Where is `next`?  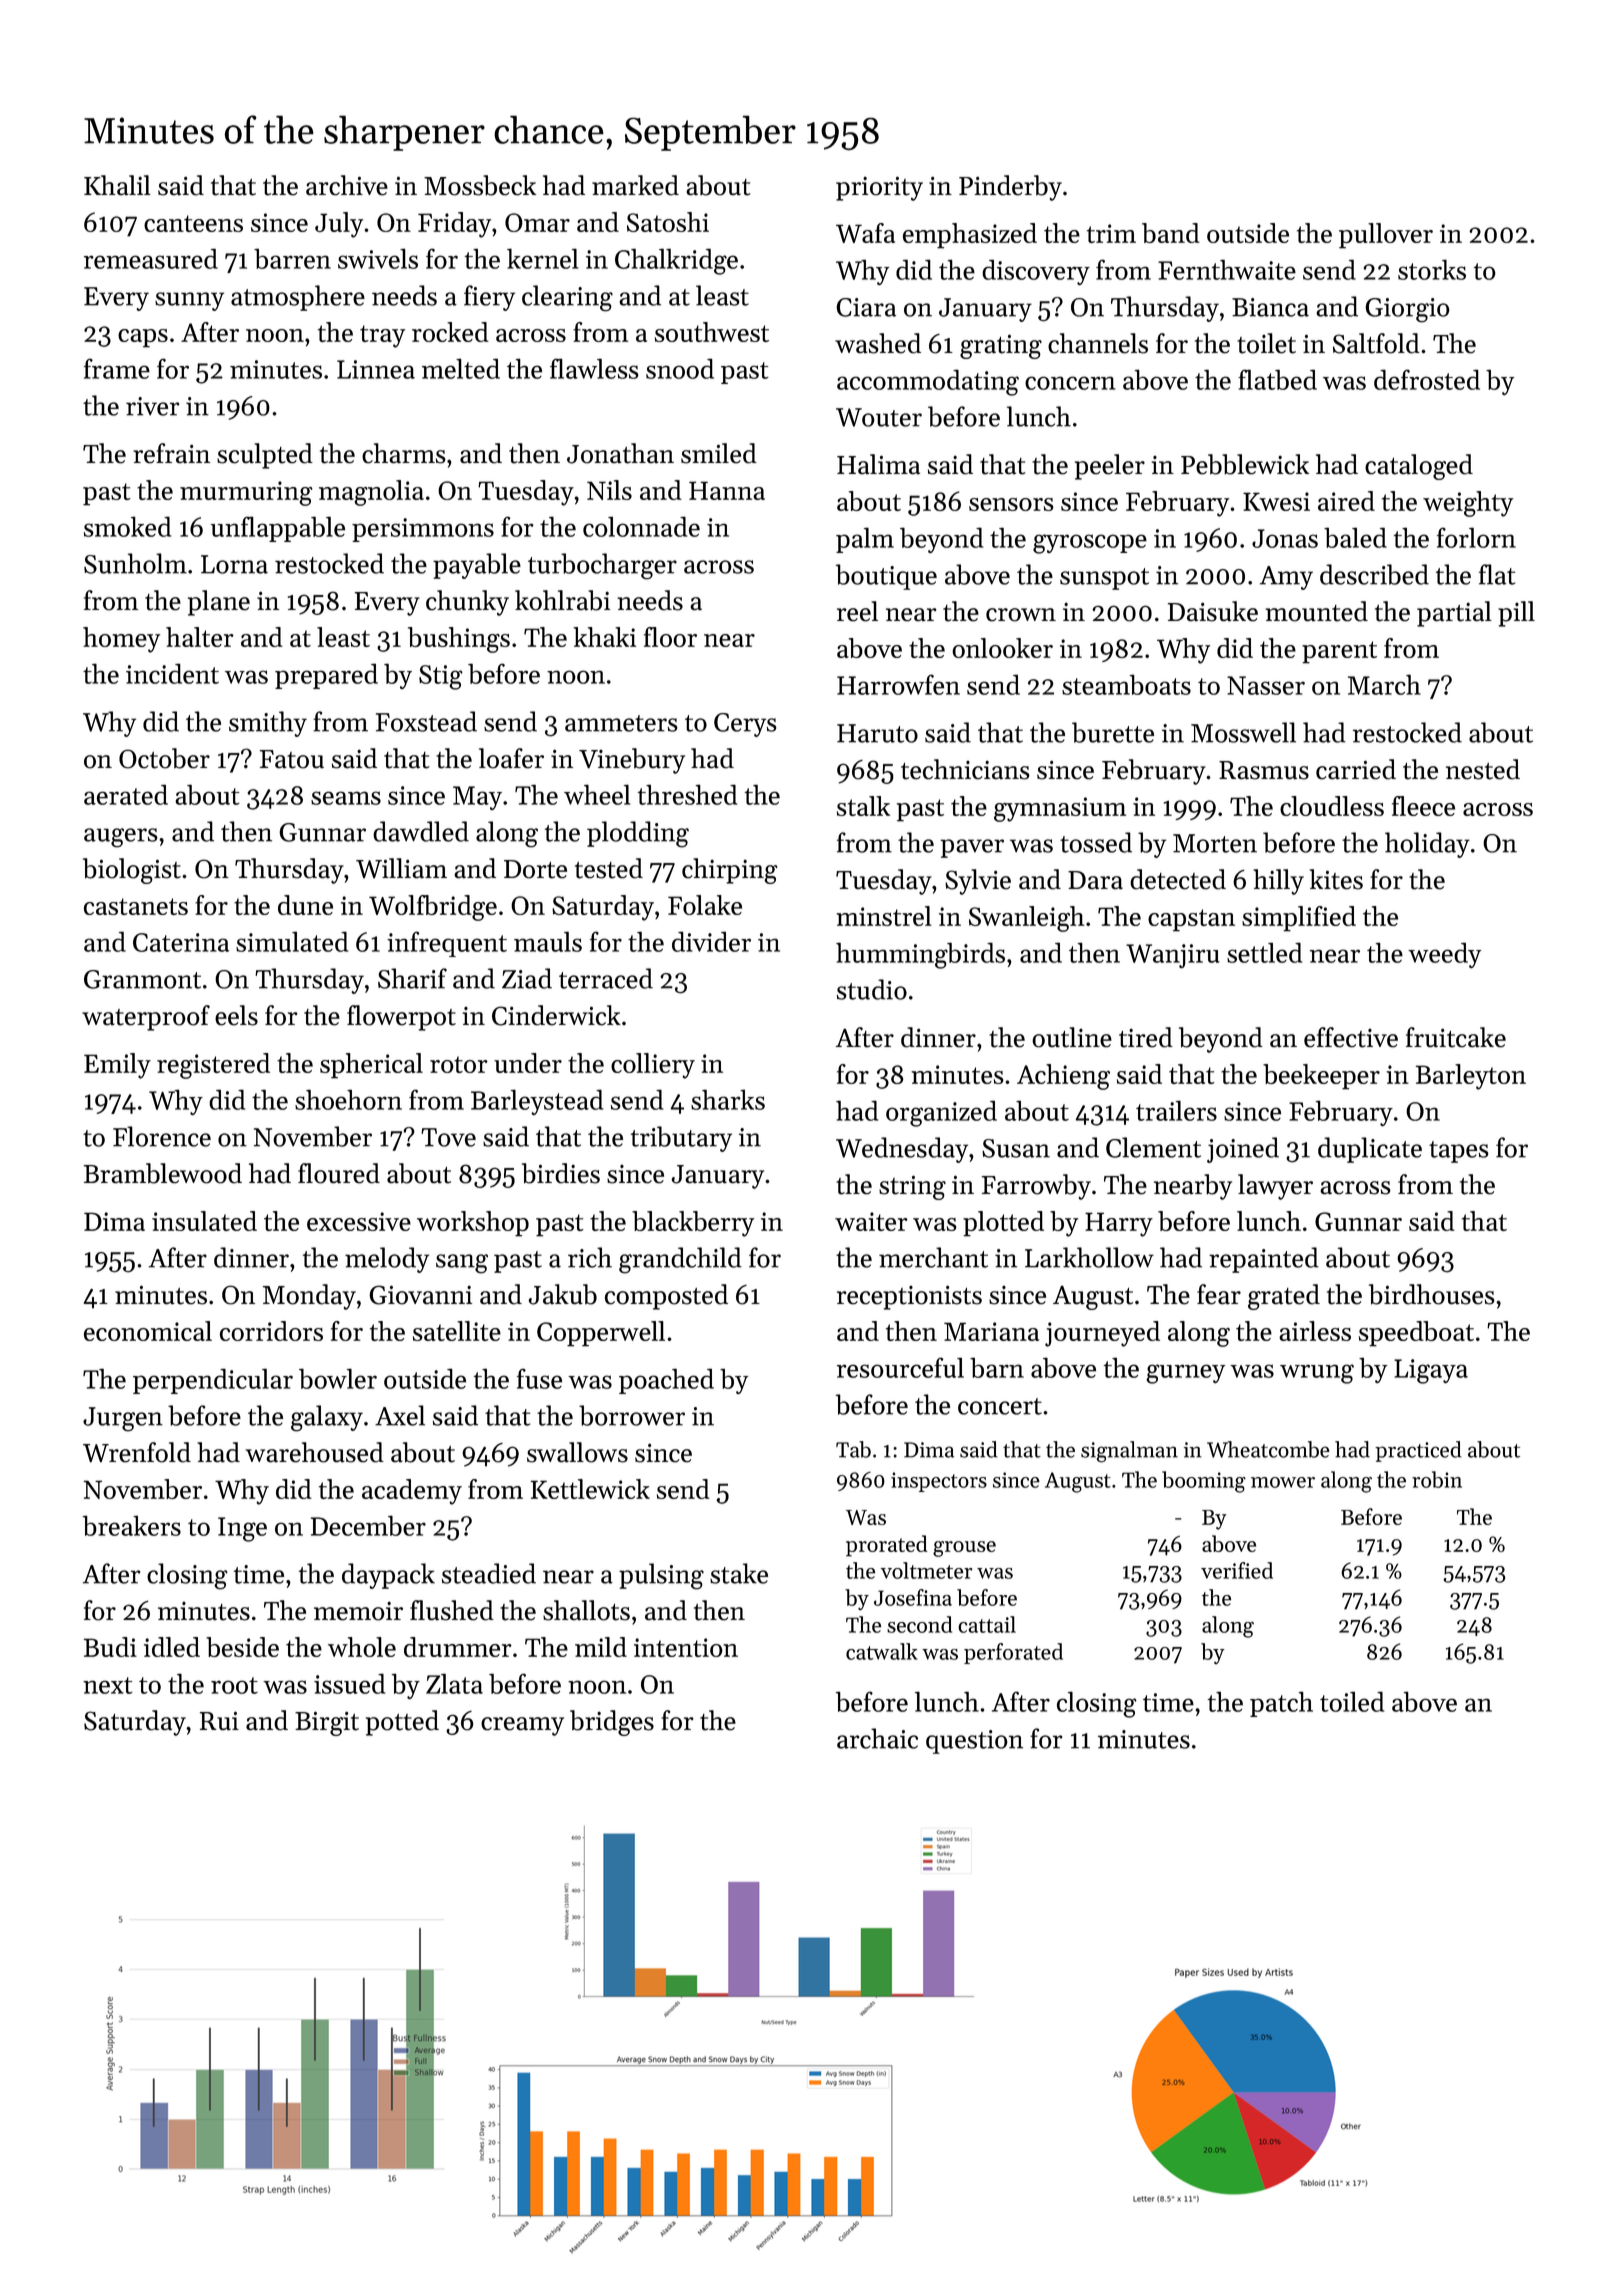
next is located at coordinates (108, 1685).
